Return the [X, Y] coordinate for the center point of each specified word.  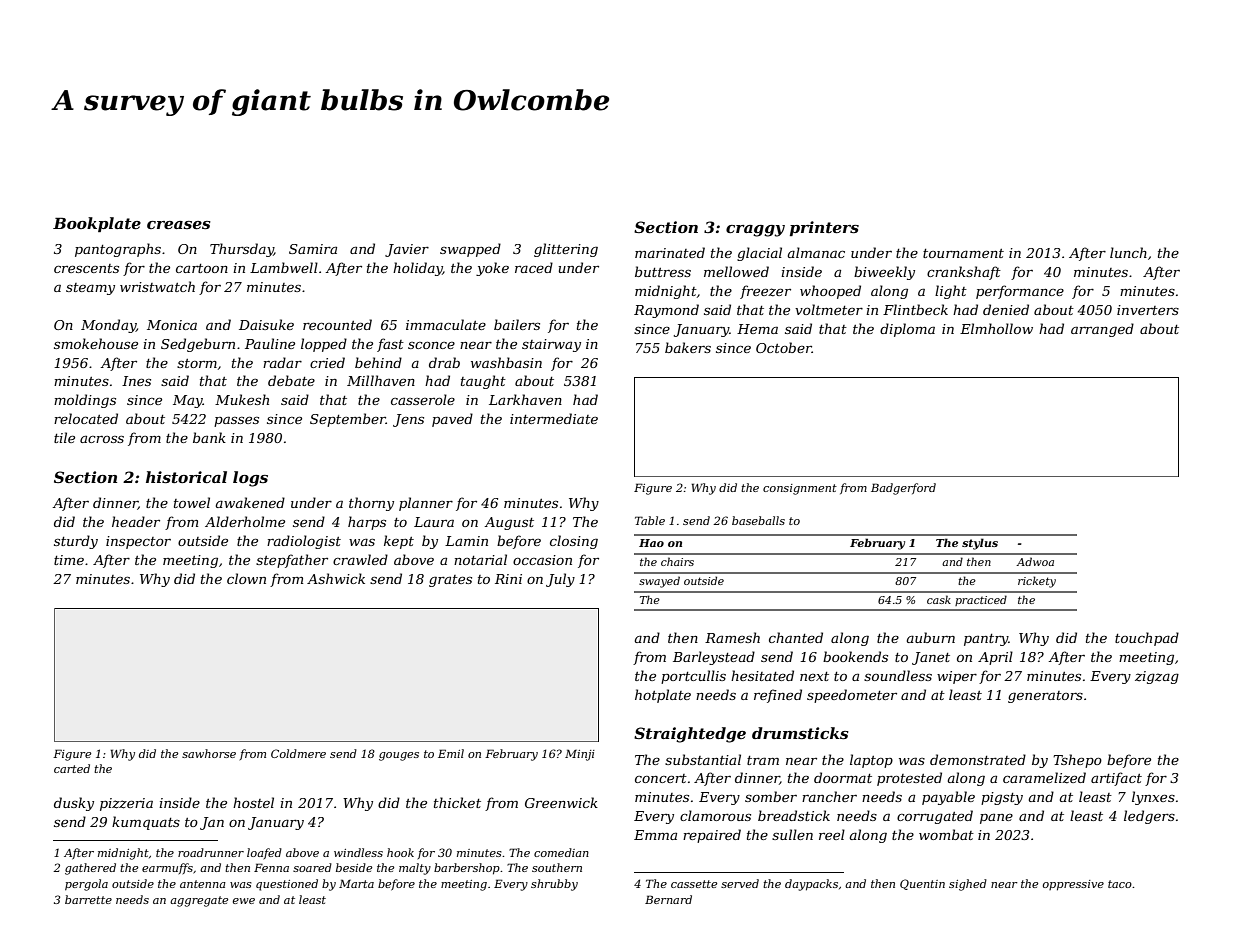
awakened [250, 502]
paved [452, 420]
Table [650, 520]
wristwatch [157, 286]
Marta [356, 883]
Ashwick [336, 578]
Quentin [922, 884]
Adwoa [1035, 561]
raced [534, 267]
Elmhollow [996, 328]
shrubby [554, 885]
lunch [1128, 252]
